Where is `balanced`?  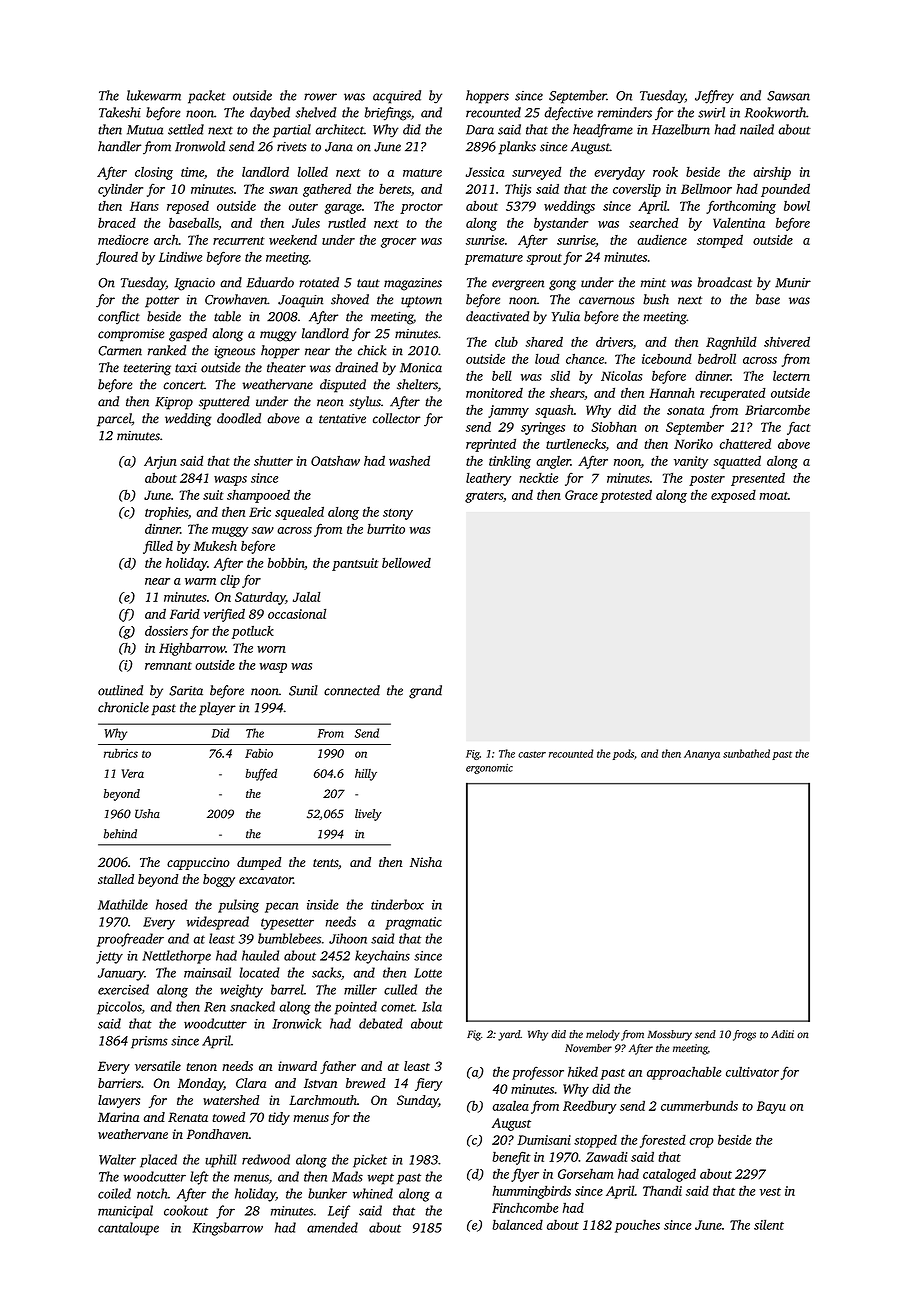
balanced is located at coordinates (517, 1224).
